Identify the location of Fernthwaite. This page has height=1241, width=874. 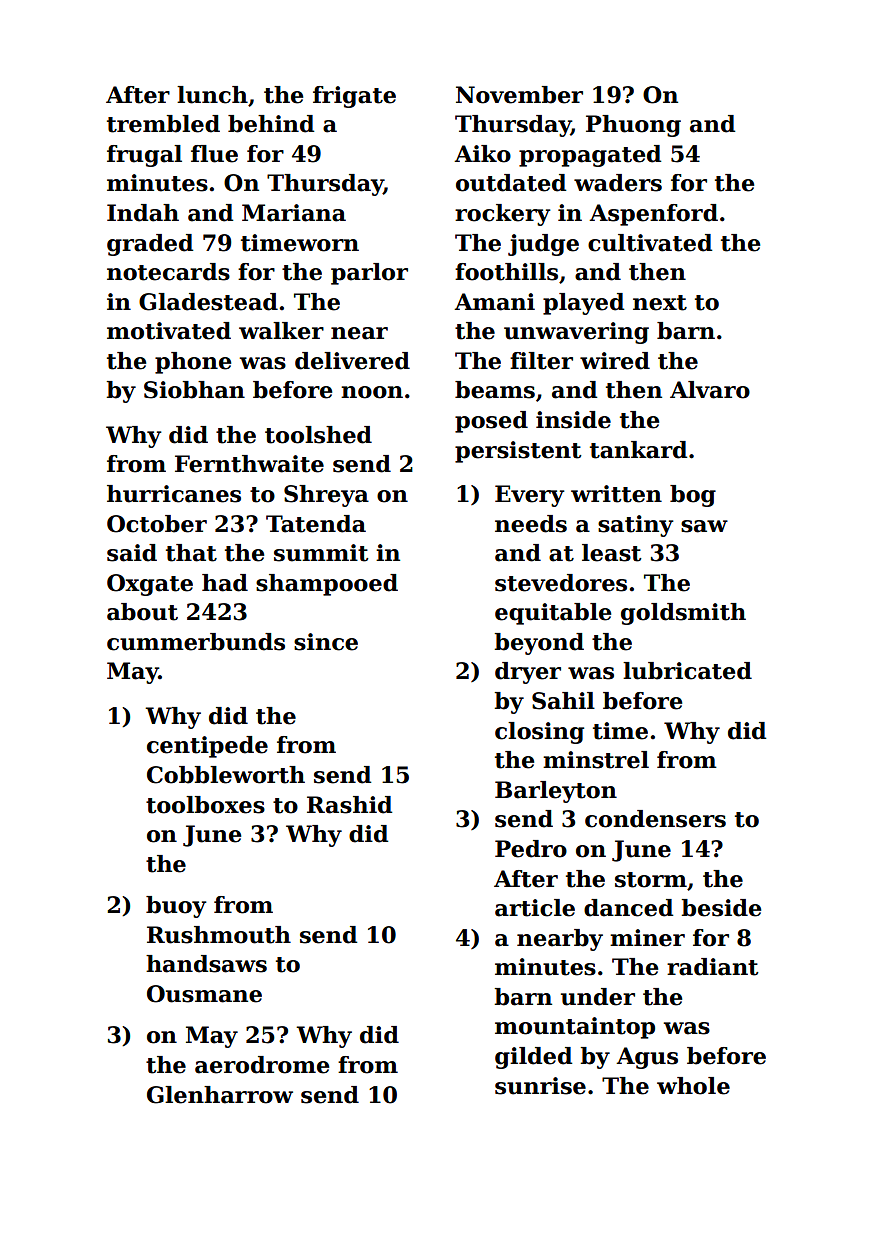
(249, 464).
